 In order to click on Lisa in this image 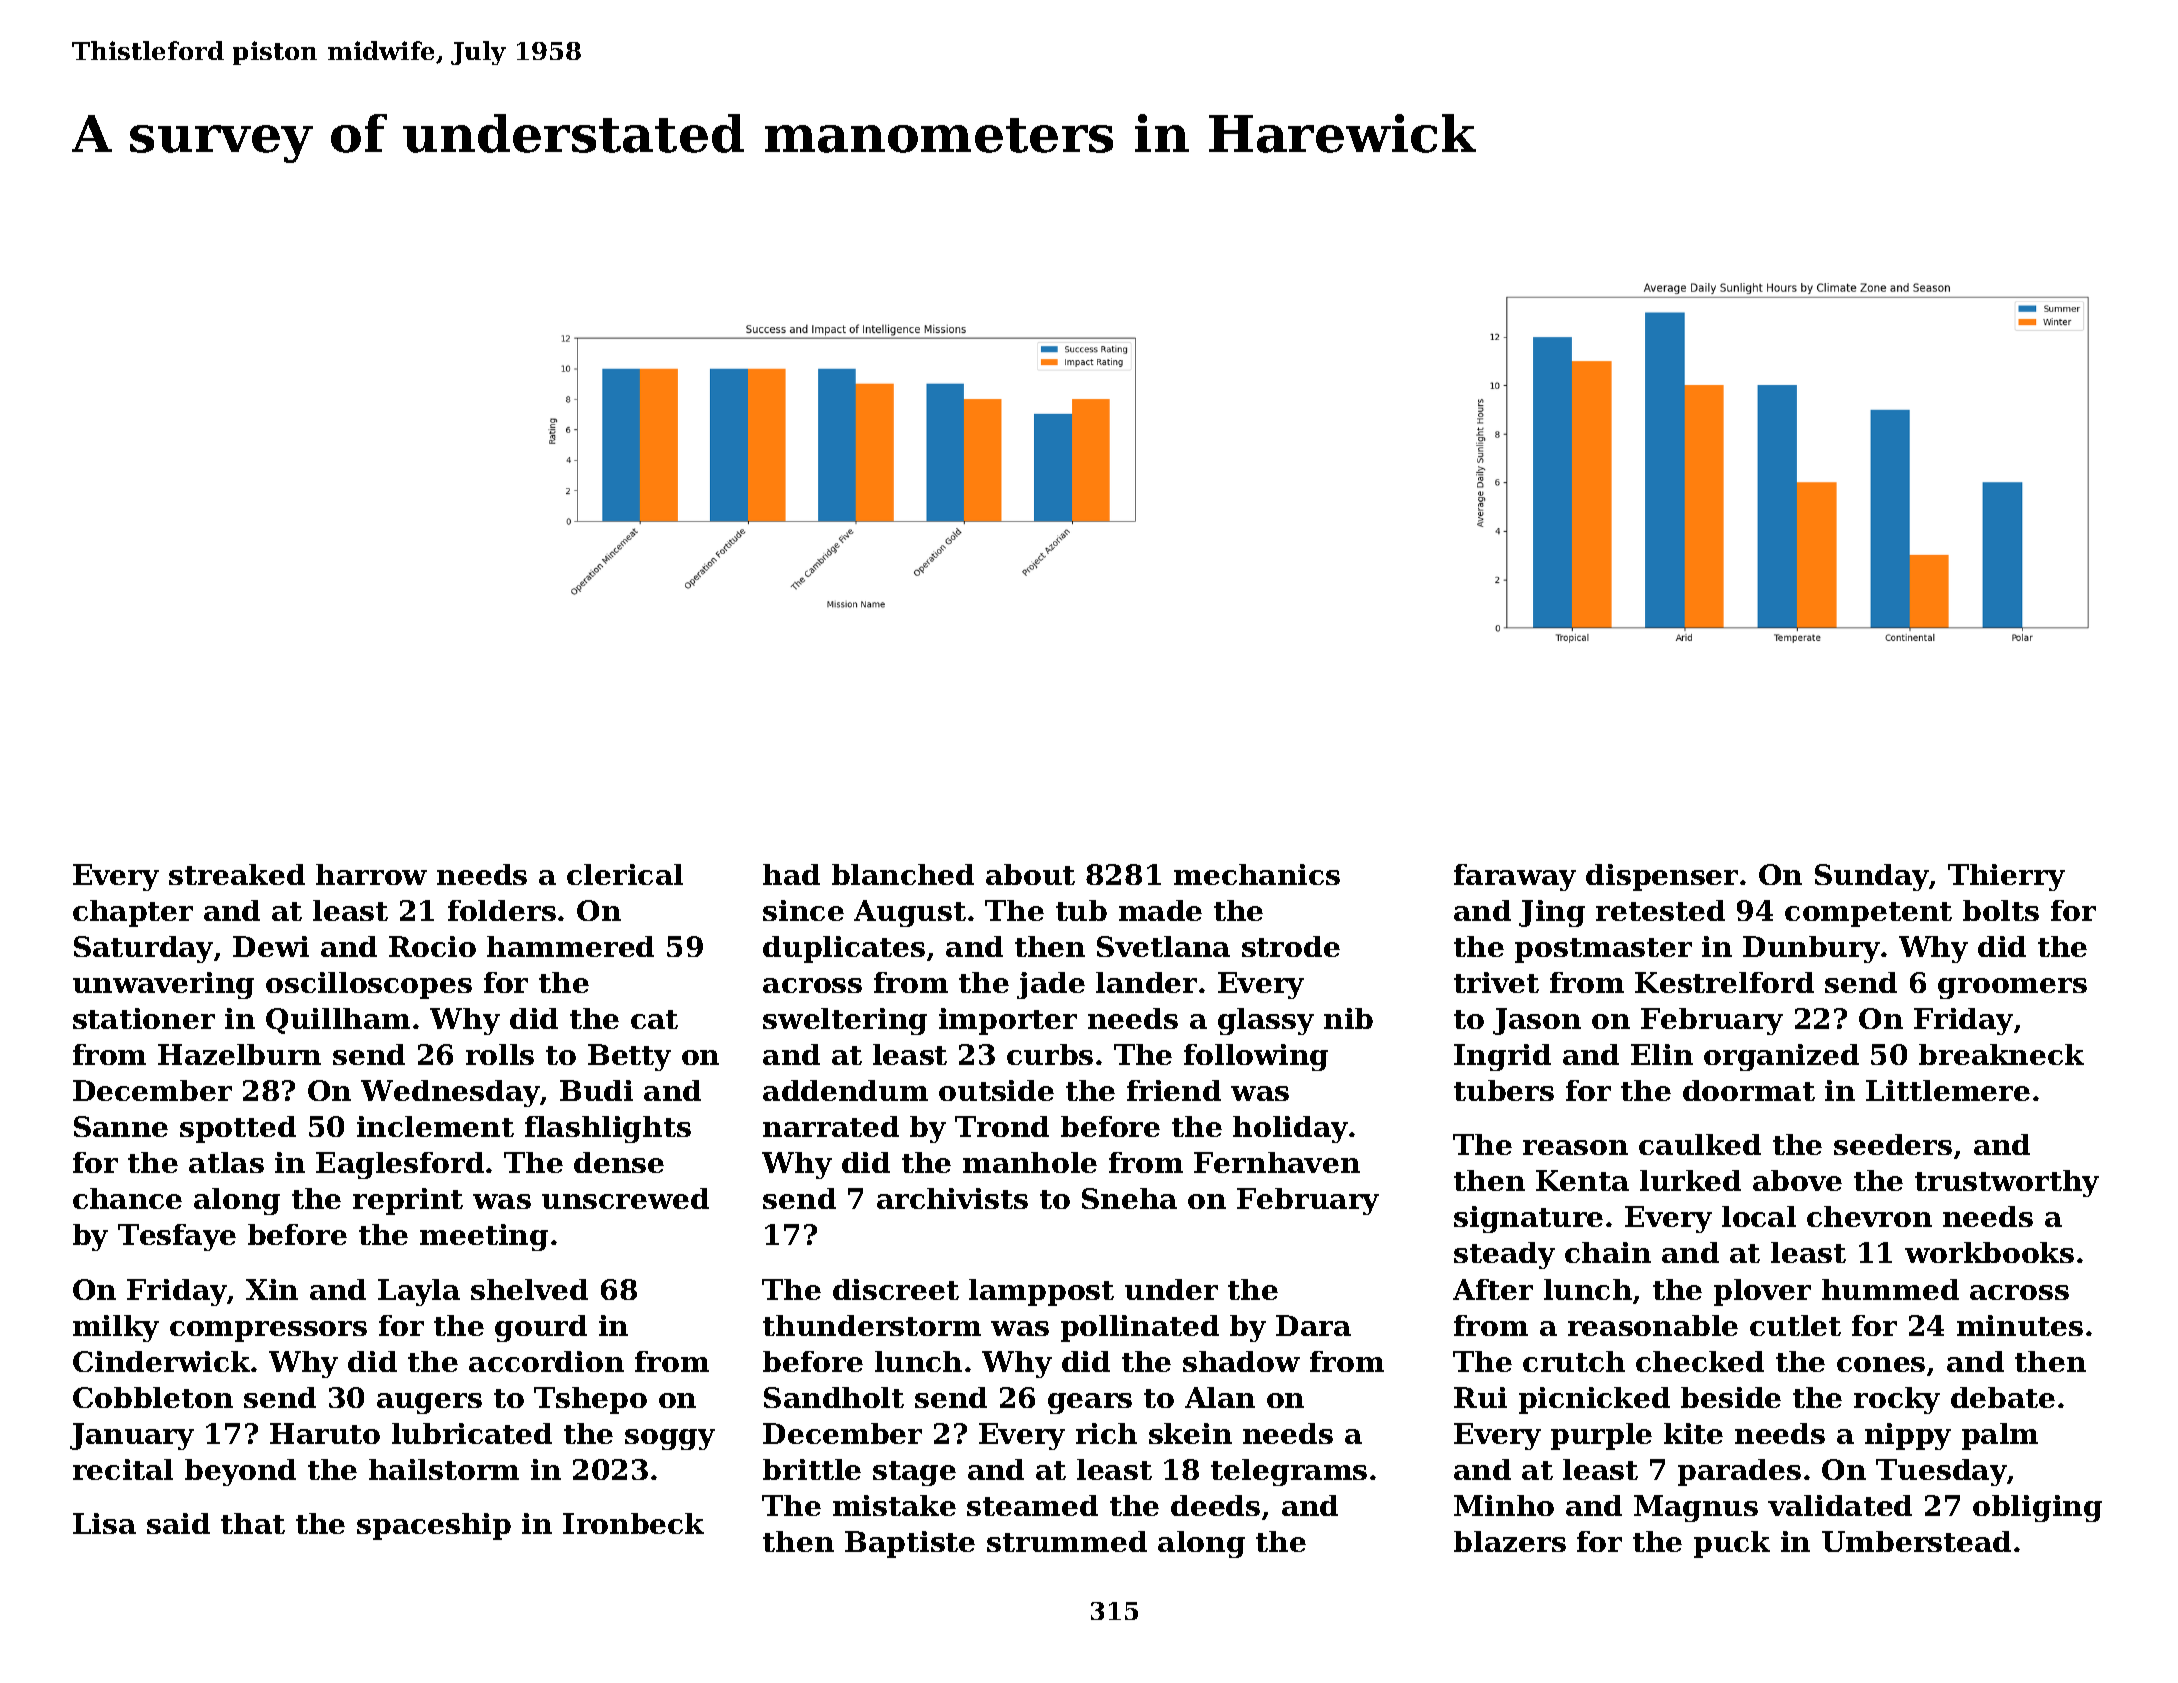, I will do `click(104, 1523)`.
